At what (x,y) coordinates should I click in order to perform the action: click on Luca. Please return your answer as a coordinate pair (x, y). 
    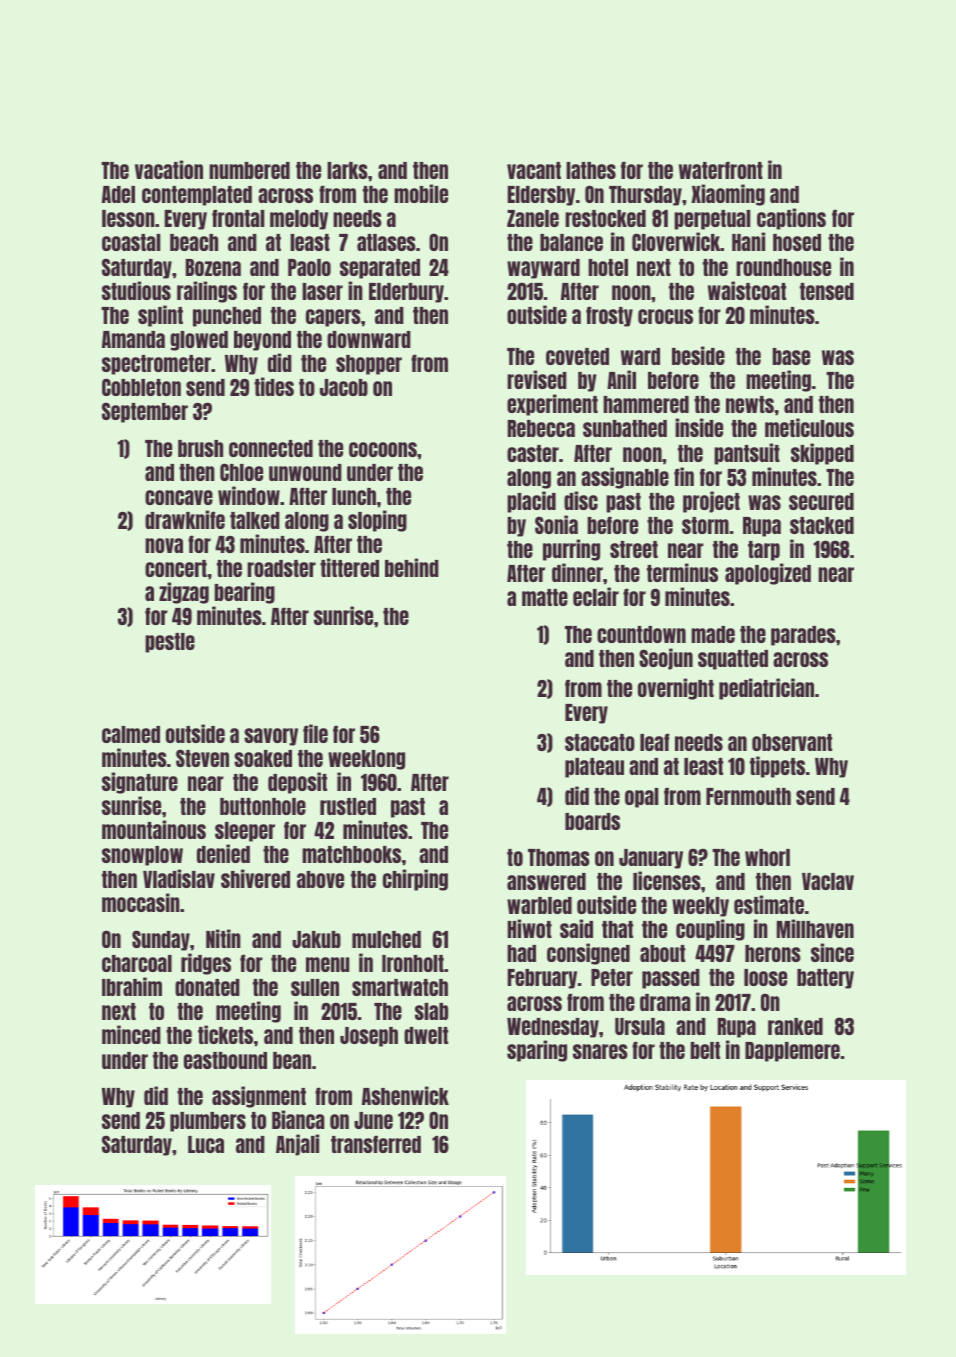
    Looking at the image, I should click on (206, 1144).
